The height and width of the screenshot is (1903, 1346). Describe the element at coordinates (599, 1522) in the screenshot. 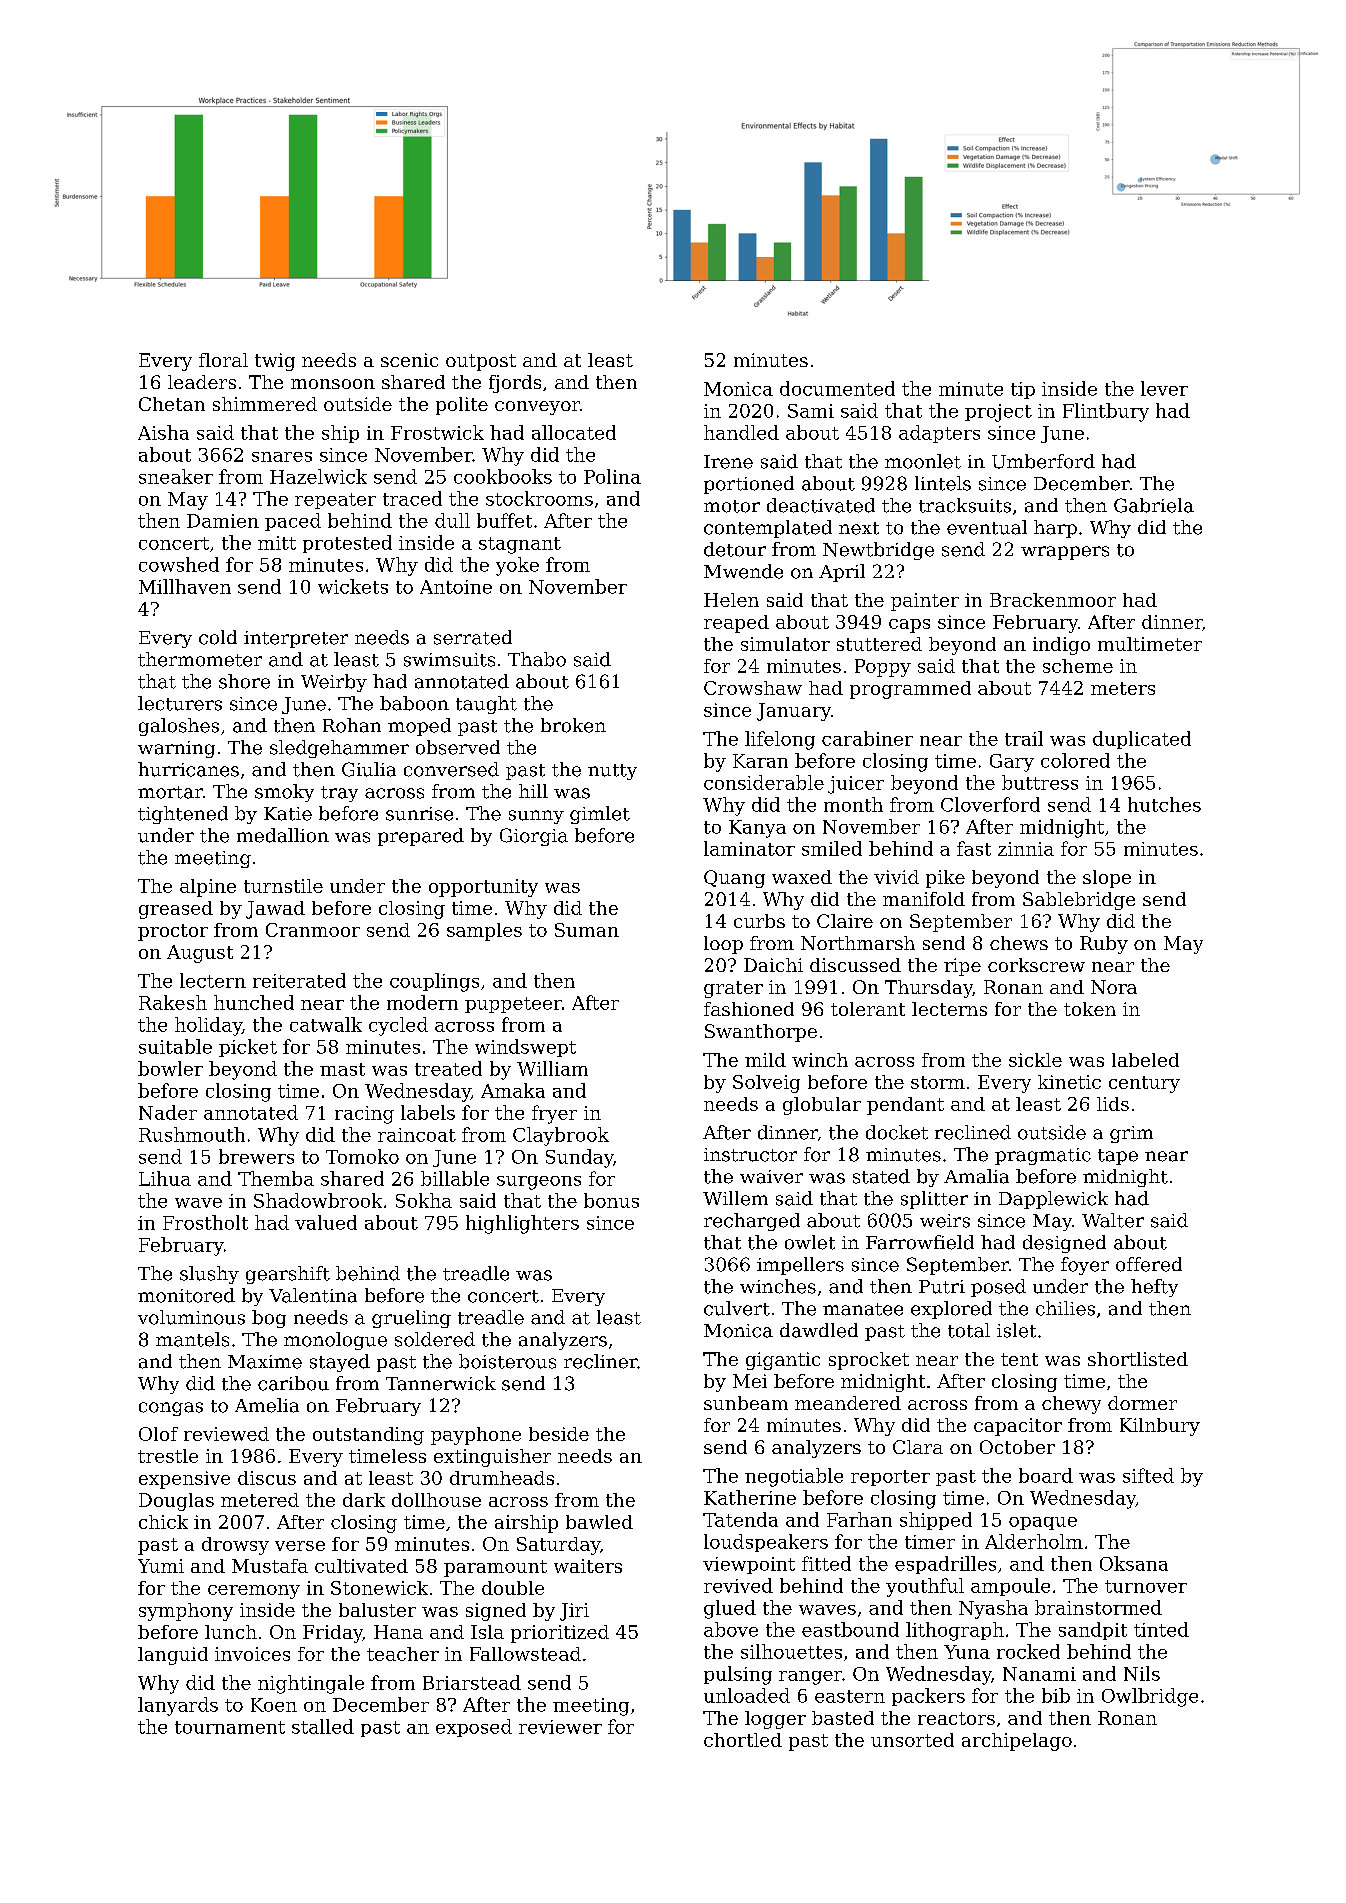

I see `bawled` at that location.
